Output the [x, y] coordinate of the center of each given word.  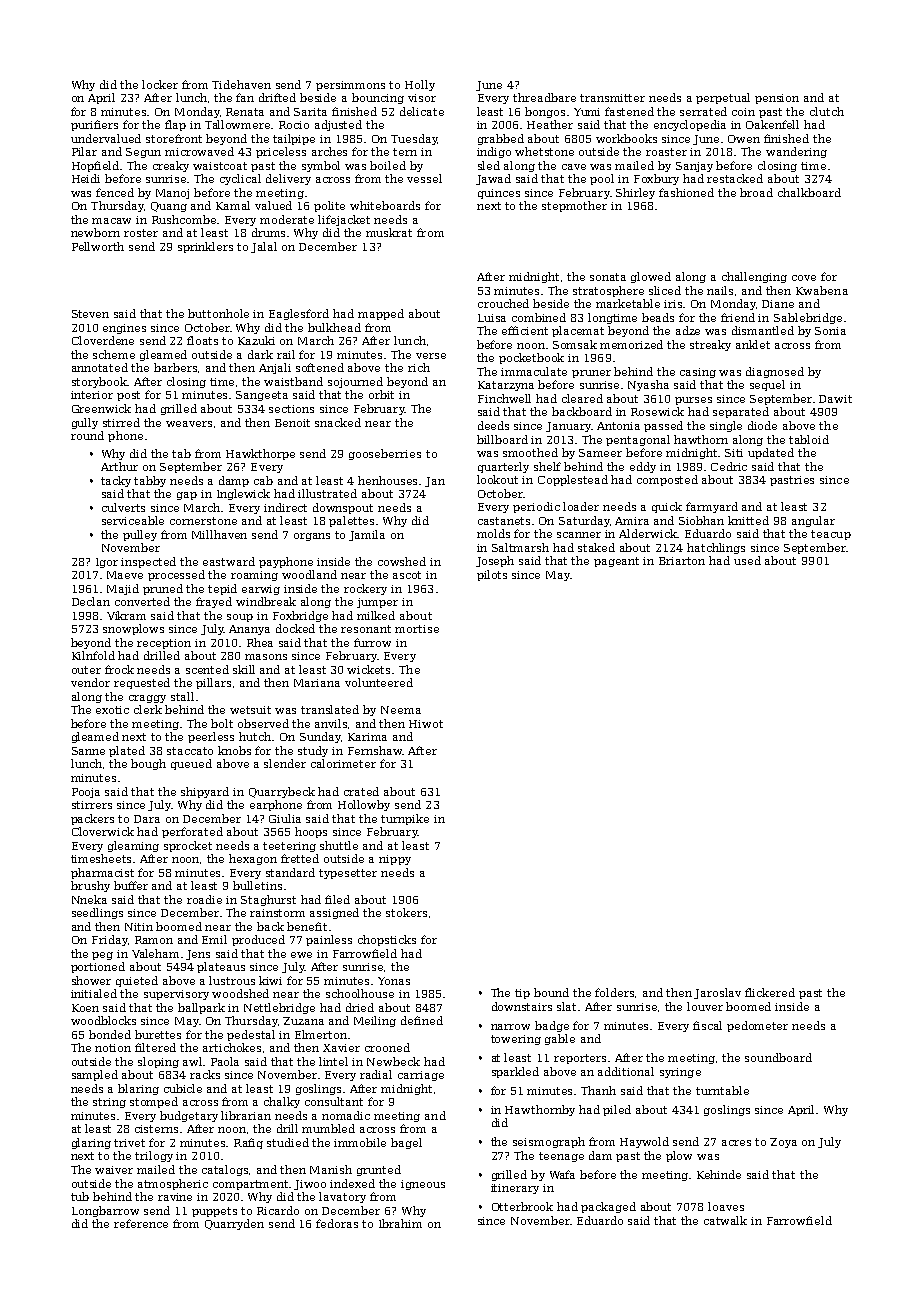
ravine [175, 1197]
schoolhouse [360, 993]
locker [160, 84]
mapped [381, 314]
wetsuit [250, 710]
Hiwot [426, 724]
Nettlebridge [279, 1008]
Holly [420, 85]
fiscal [707, 1025]
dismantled [763, 330]
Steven [90, 314]
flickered [770, 992]
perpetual [723, 98]
